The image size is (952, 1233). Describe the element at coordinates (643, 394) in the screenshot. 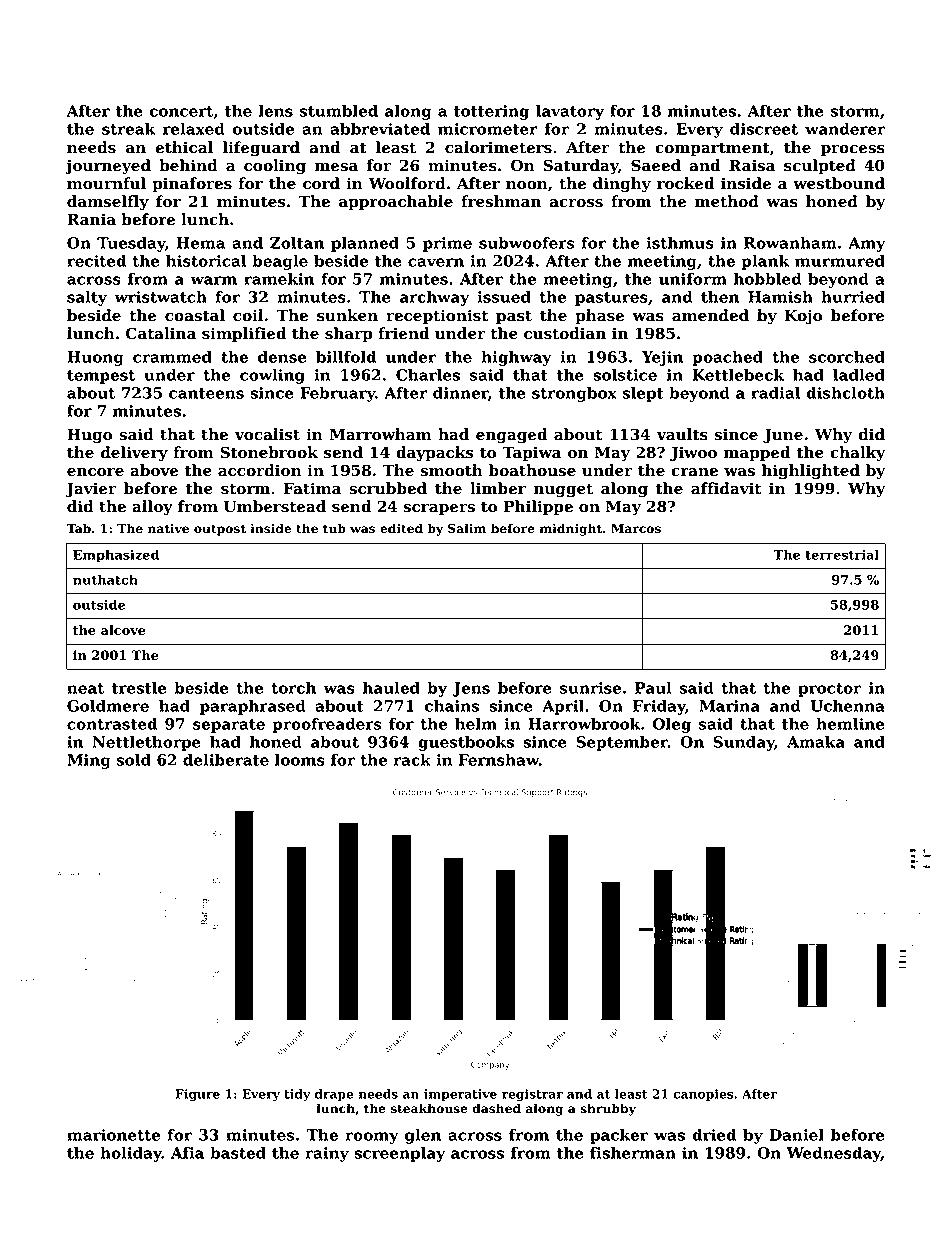

I see `slept` at that location.
